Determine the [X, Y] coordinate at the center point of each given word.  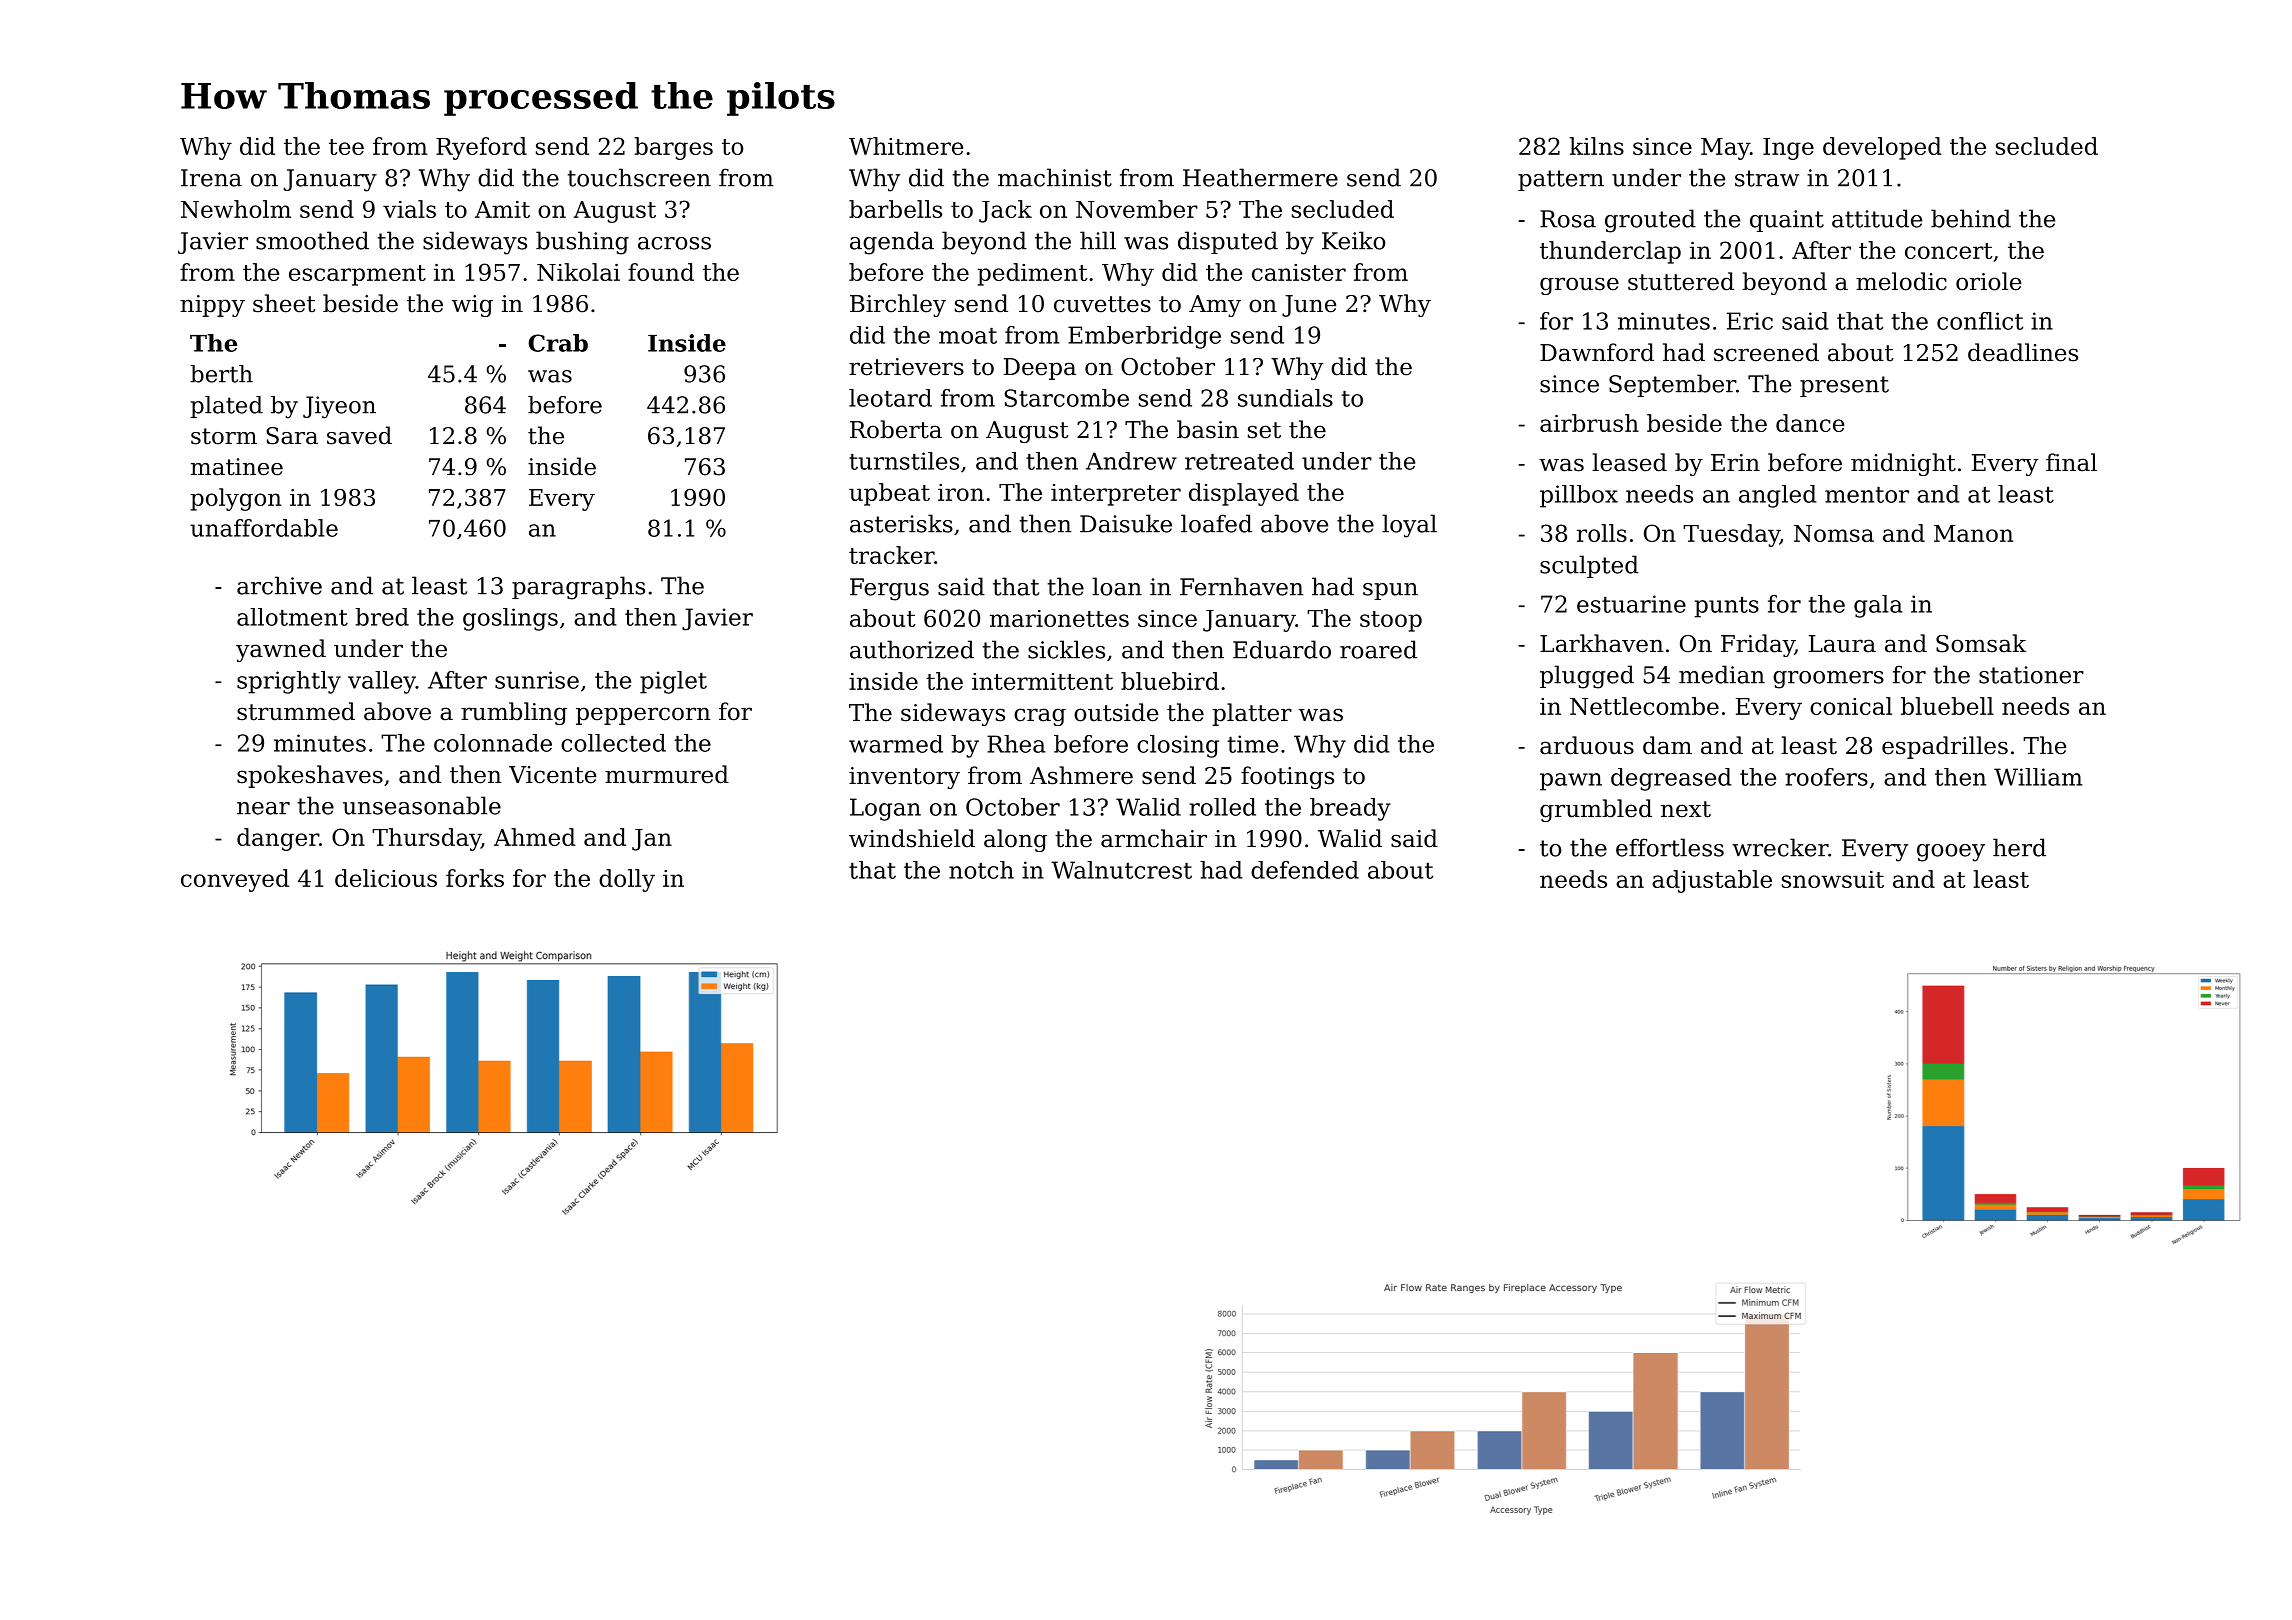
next [1686, 809]
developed [1882, 148]
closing [1178, 746]
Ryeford [481, 148]
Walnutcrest [1121, 870]
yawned [281, 650]
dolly [627, 880]
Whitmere [906, 146]
